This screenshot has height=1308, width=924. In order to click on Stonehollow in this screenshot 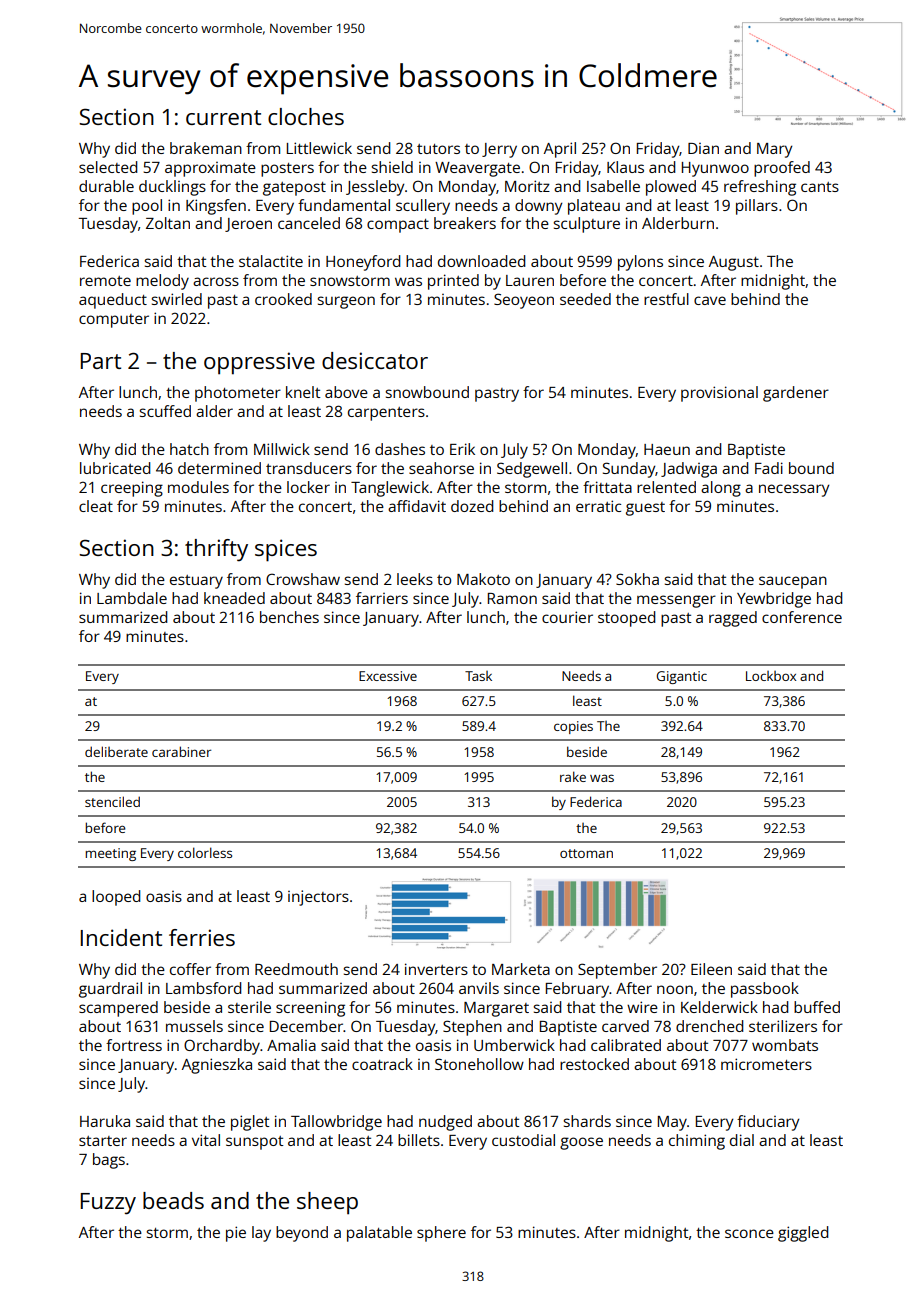, I will do `click(479, 1064)`.
